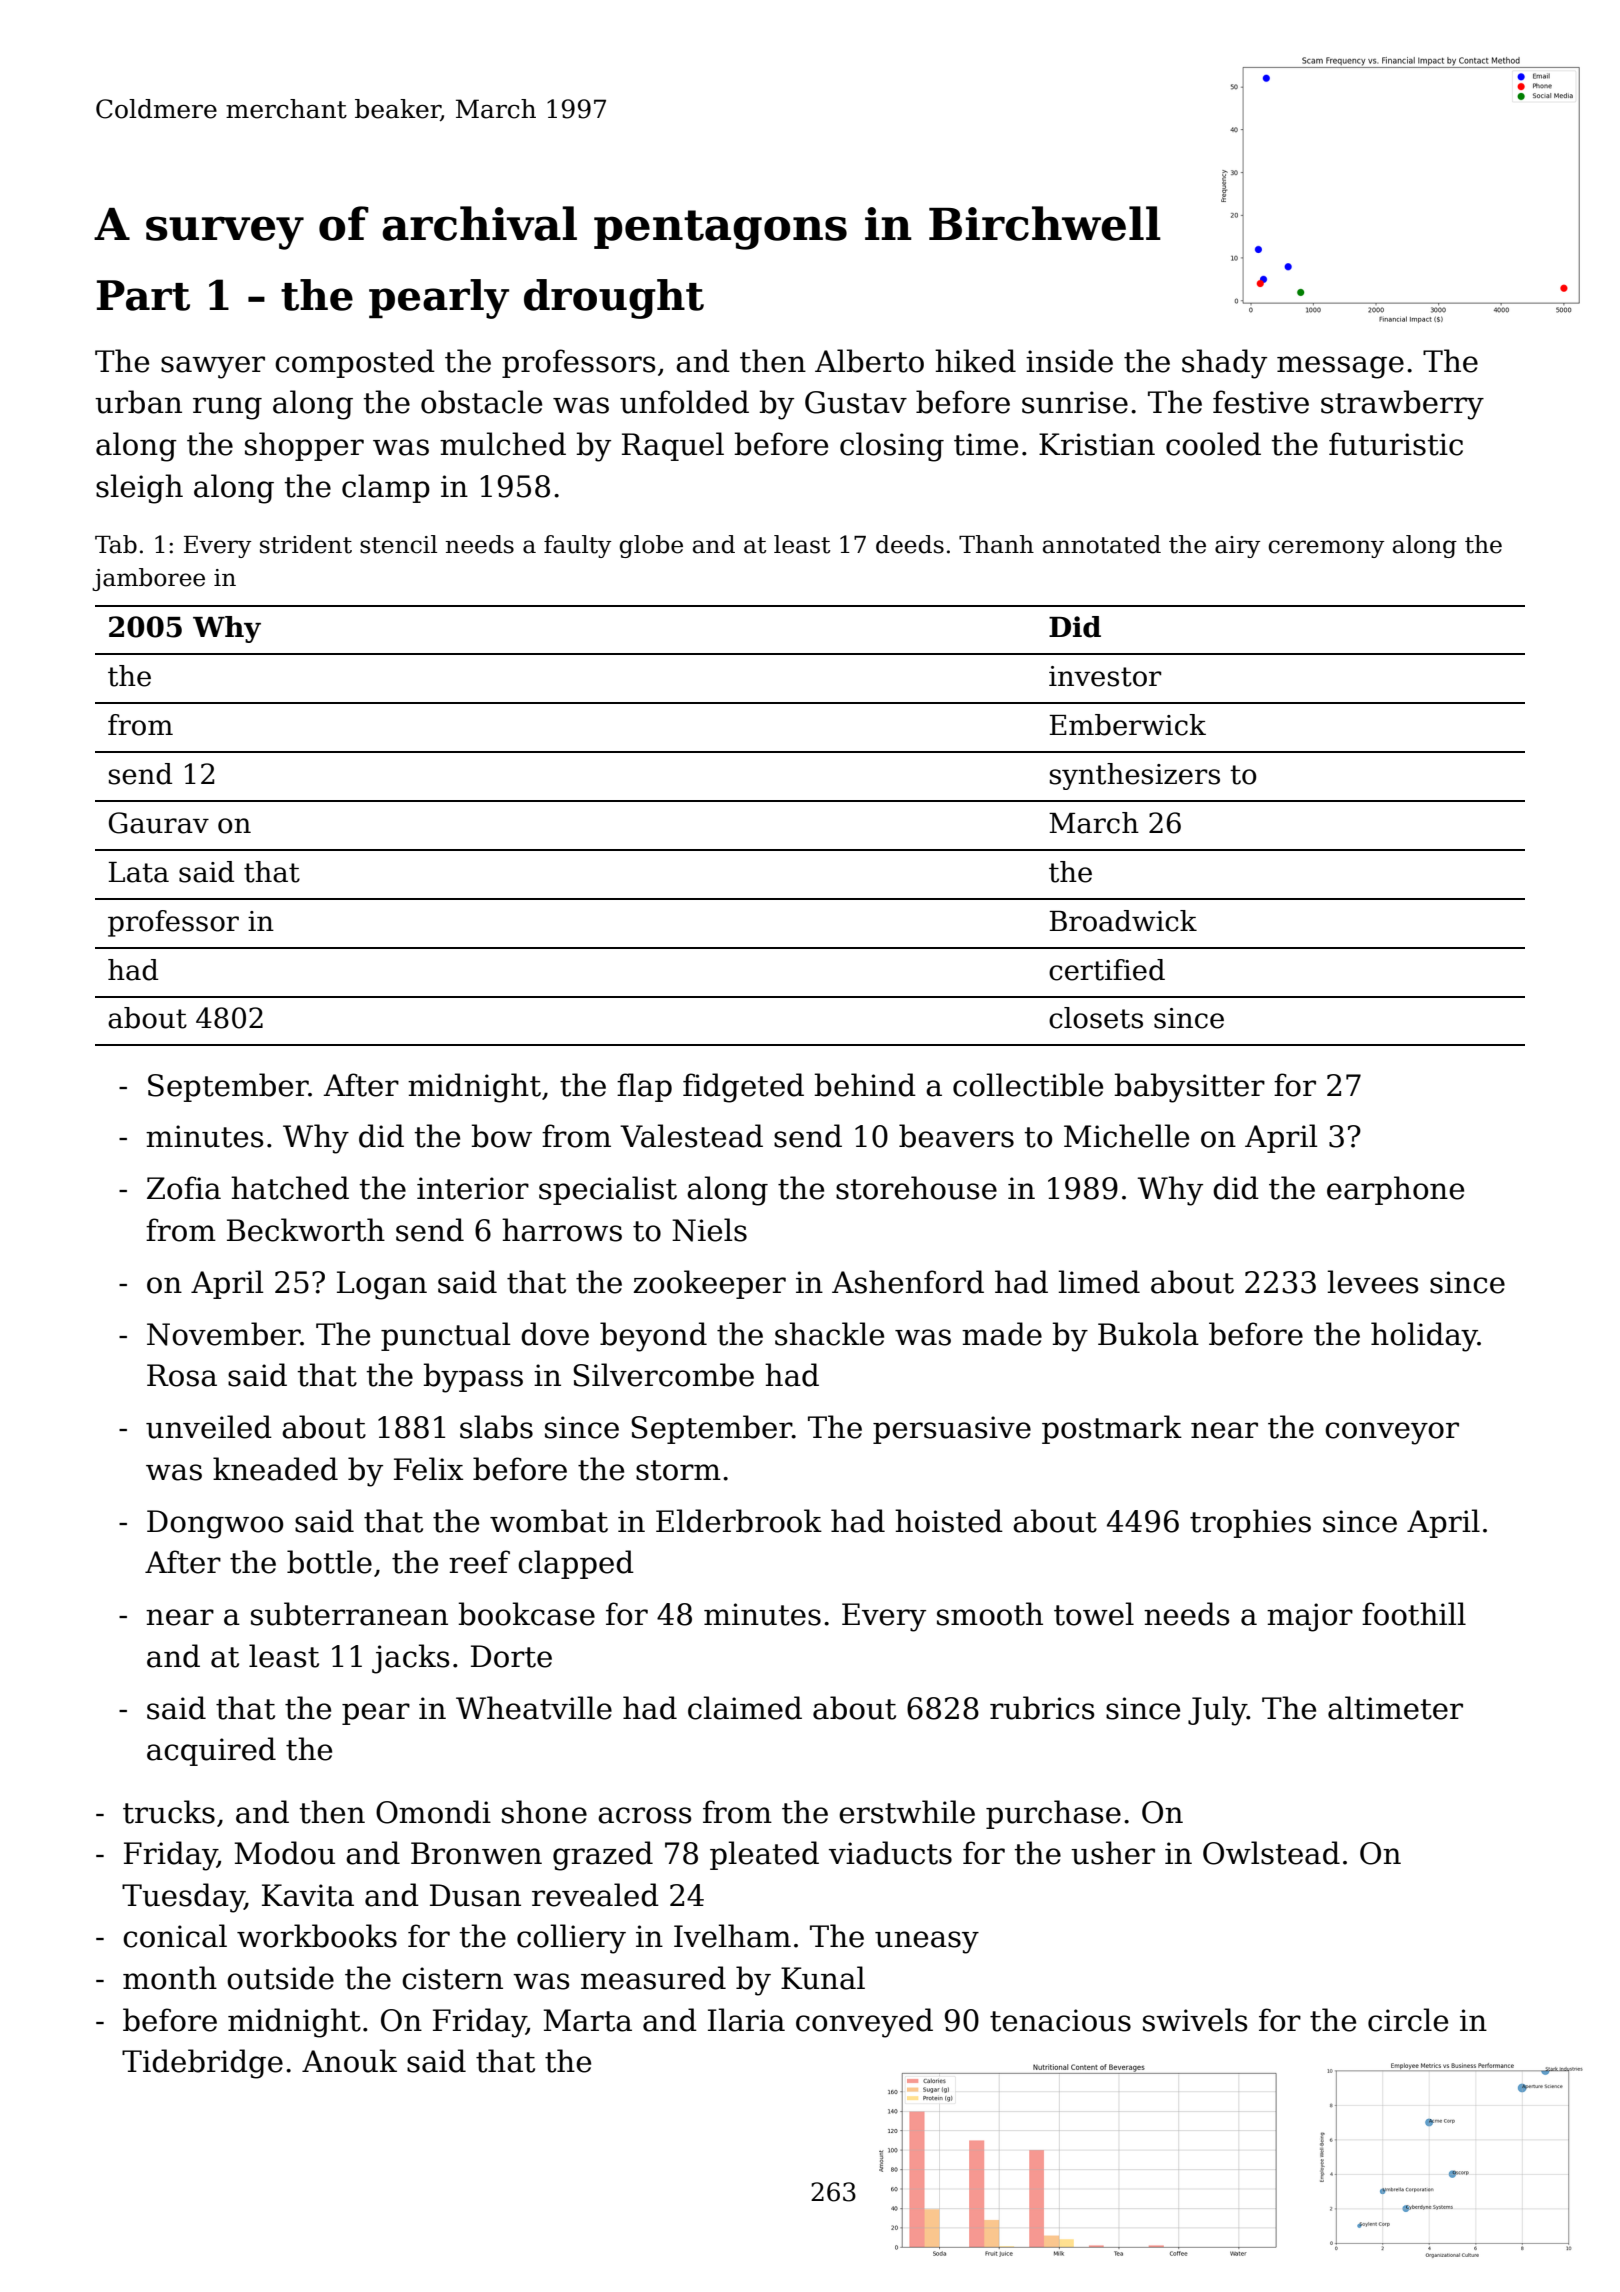 The image size is (1620, 2292). I want to click on message, so click(1340, 367).
